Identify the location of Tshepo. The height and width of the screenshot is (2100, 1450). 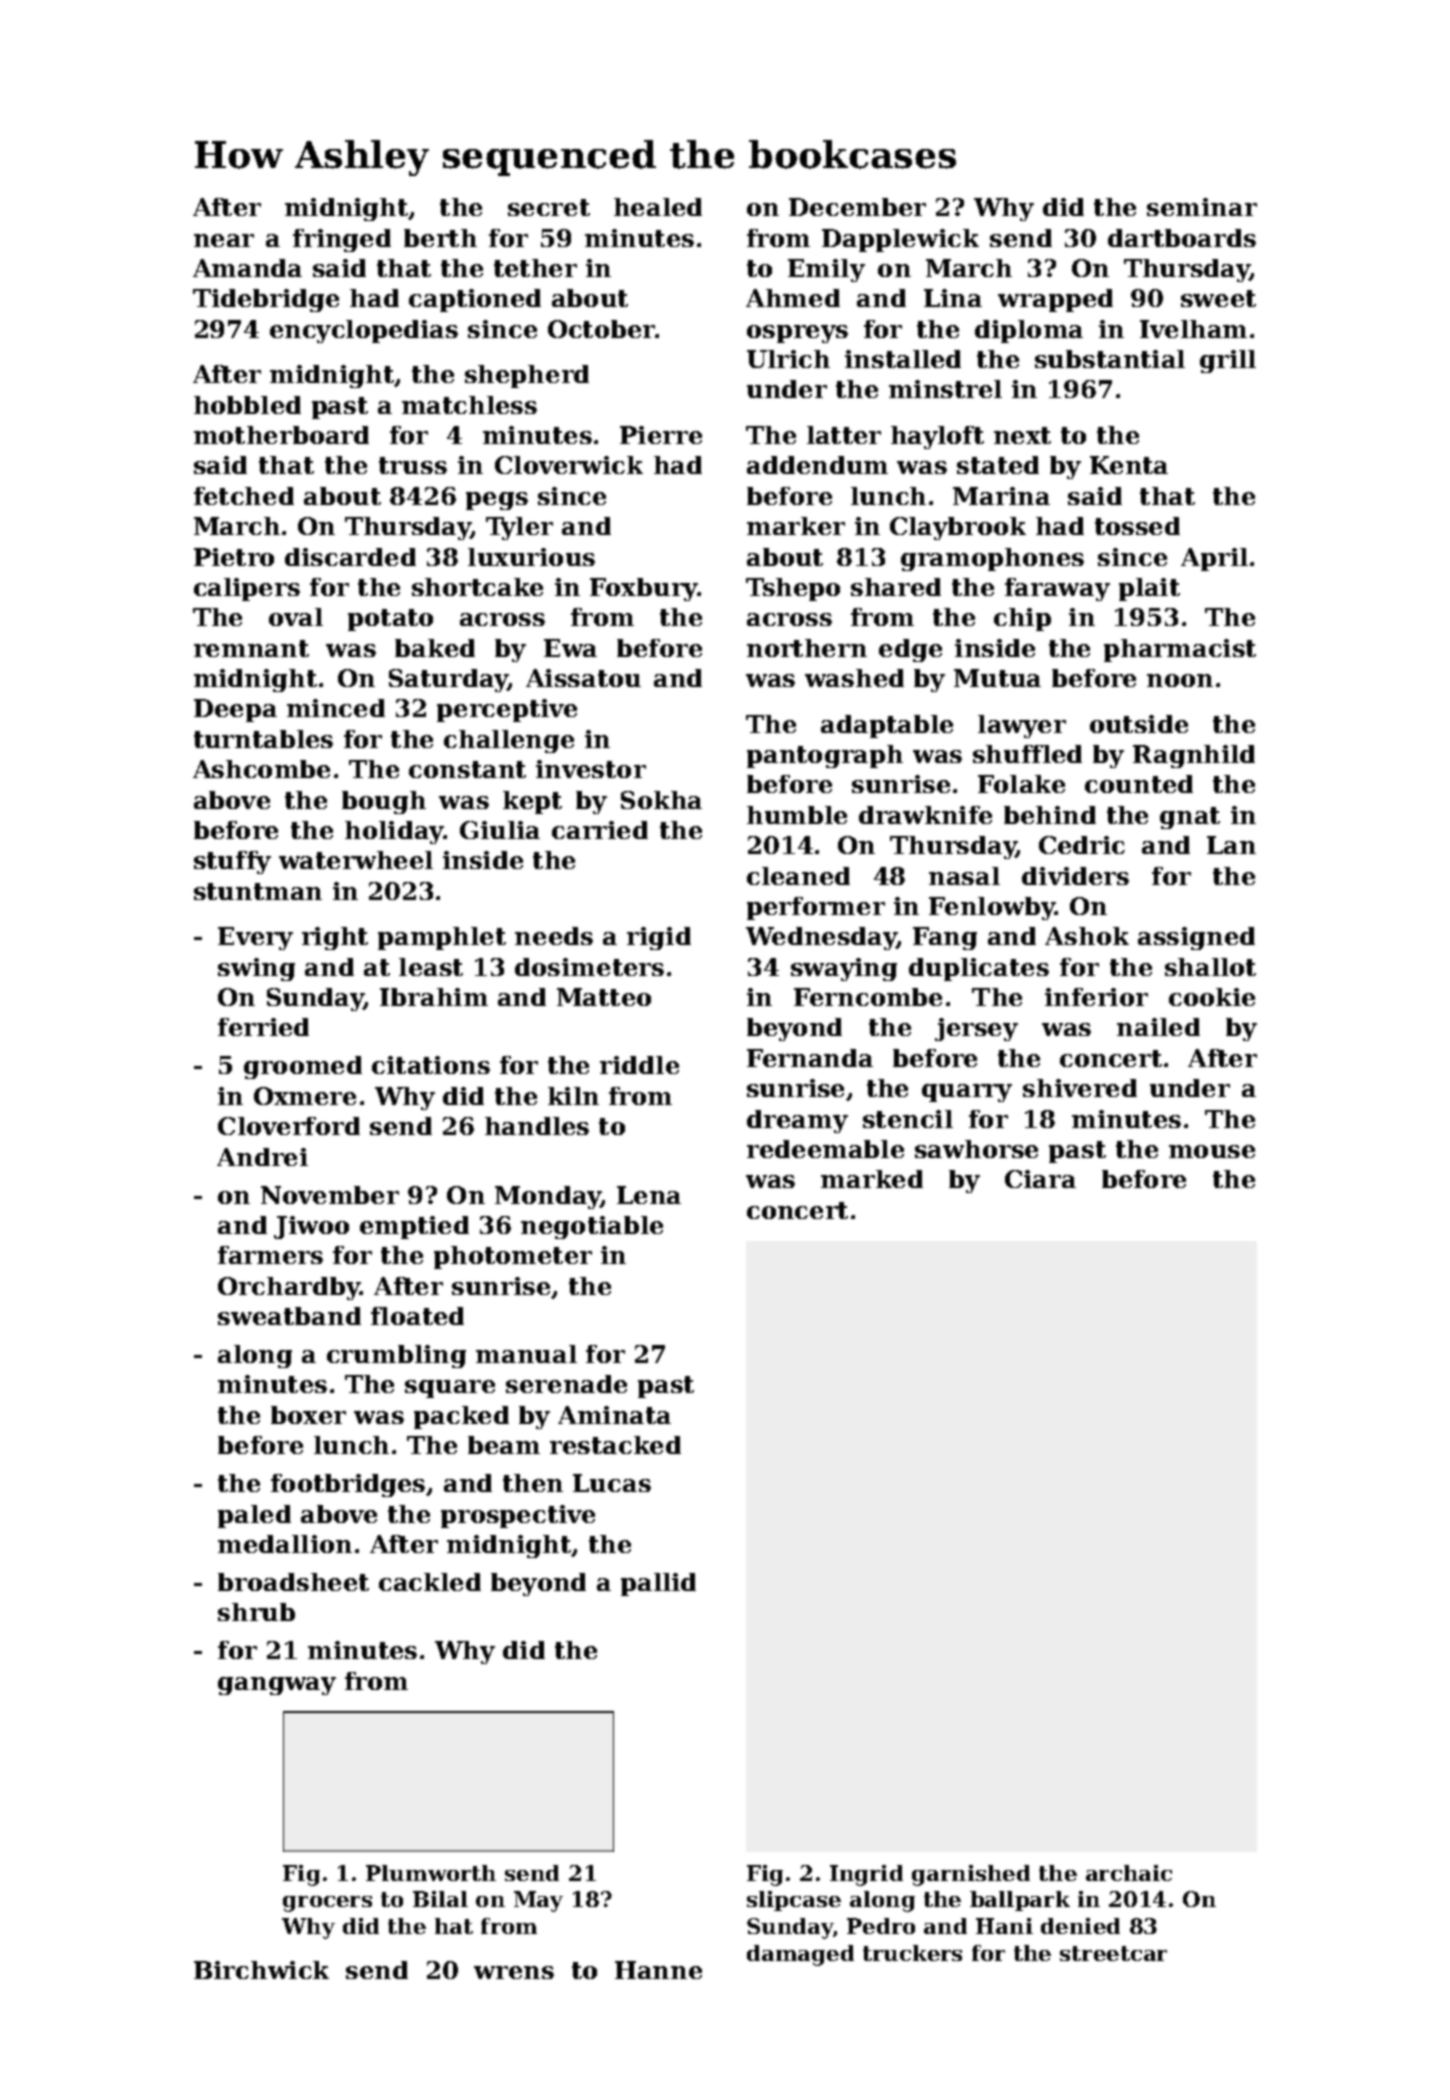
(793, 589).
